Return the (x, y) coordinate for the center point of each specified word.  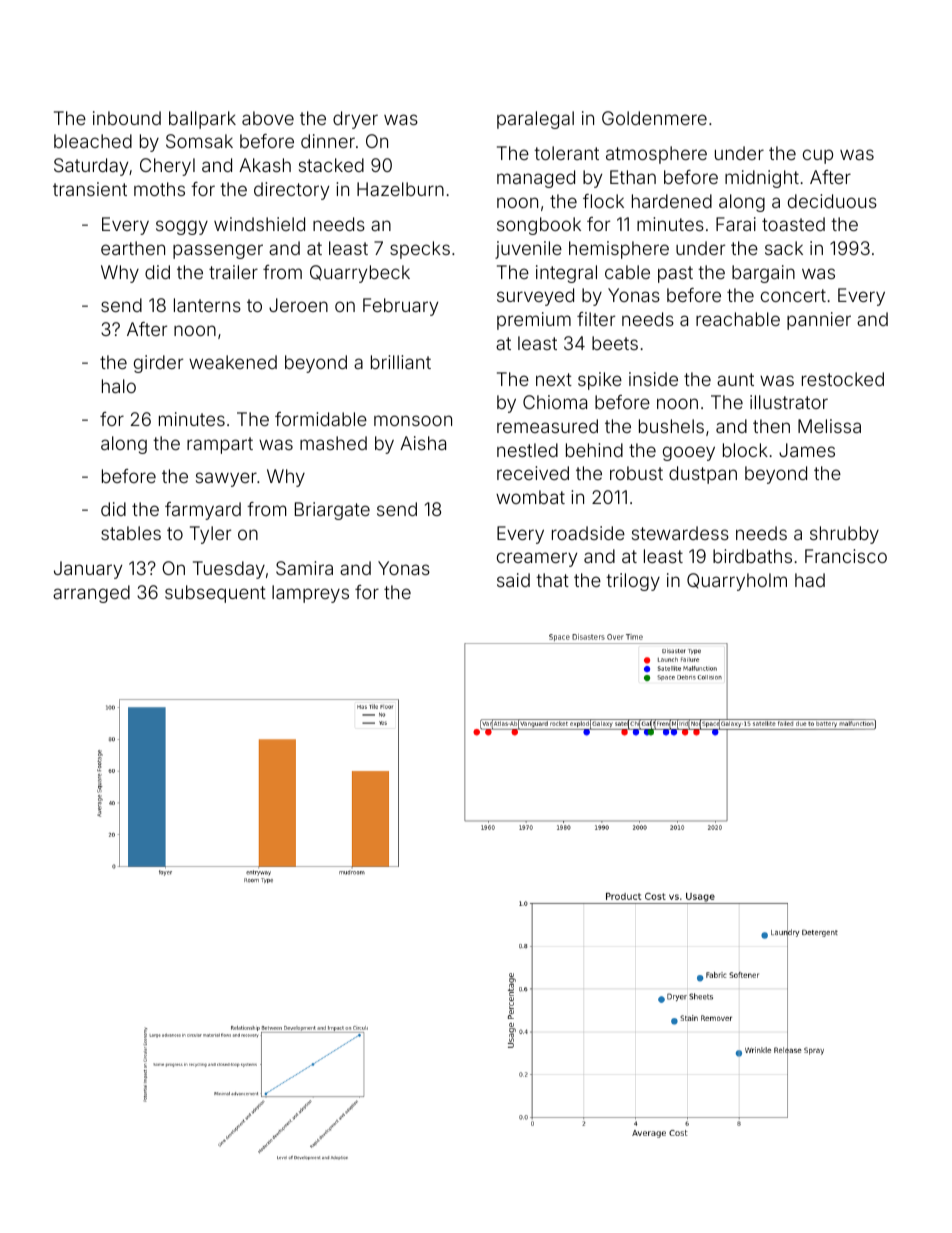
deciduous (832, 201)
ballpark (202, 120)
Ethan (633, 177)
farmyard (203, 511)
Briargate (332, 511)
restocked (843, 379)
